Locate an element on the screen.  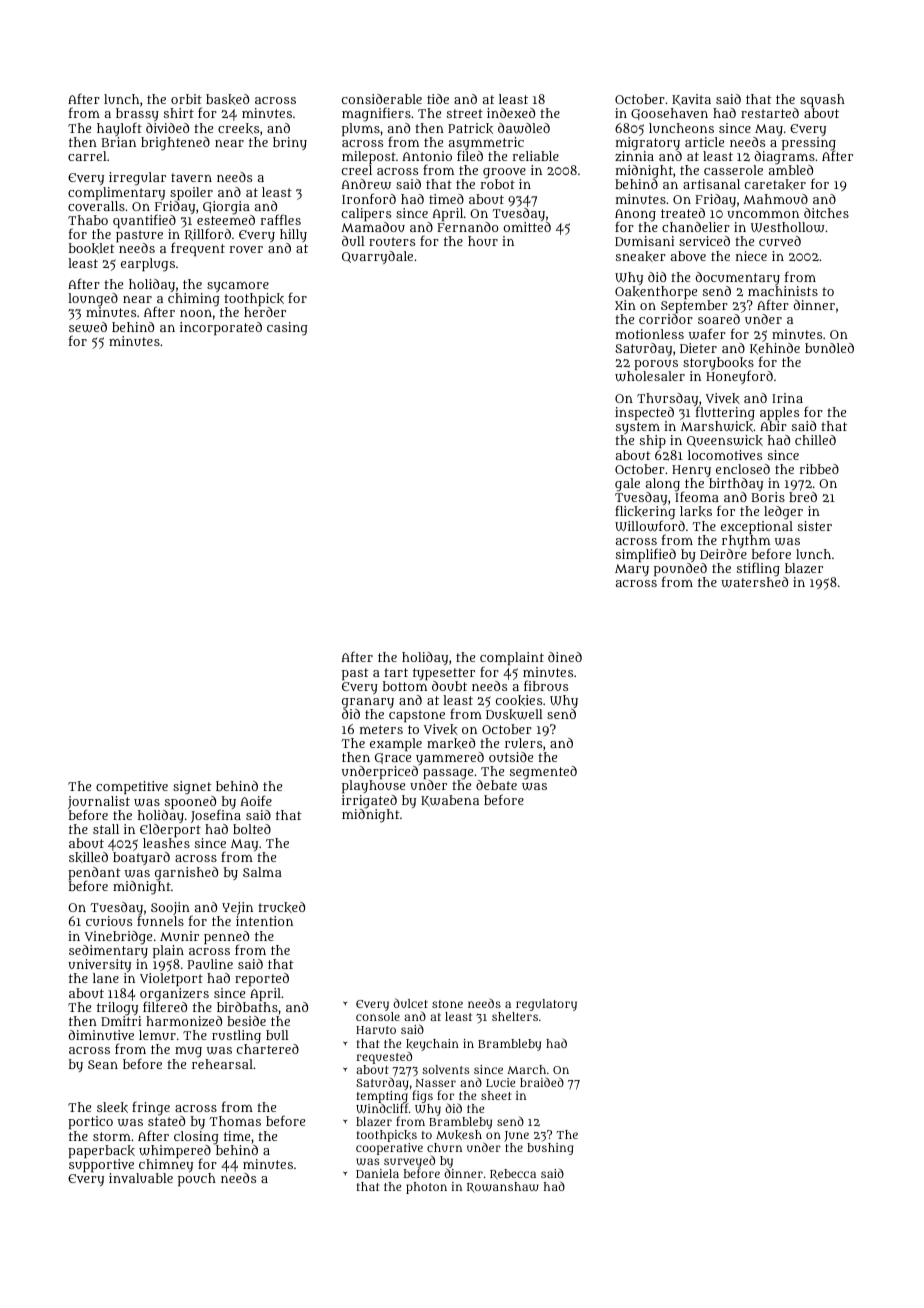
sewed is located at coordinates (88, 327).
